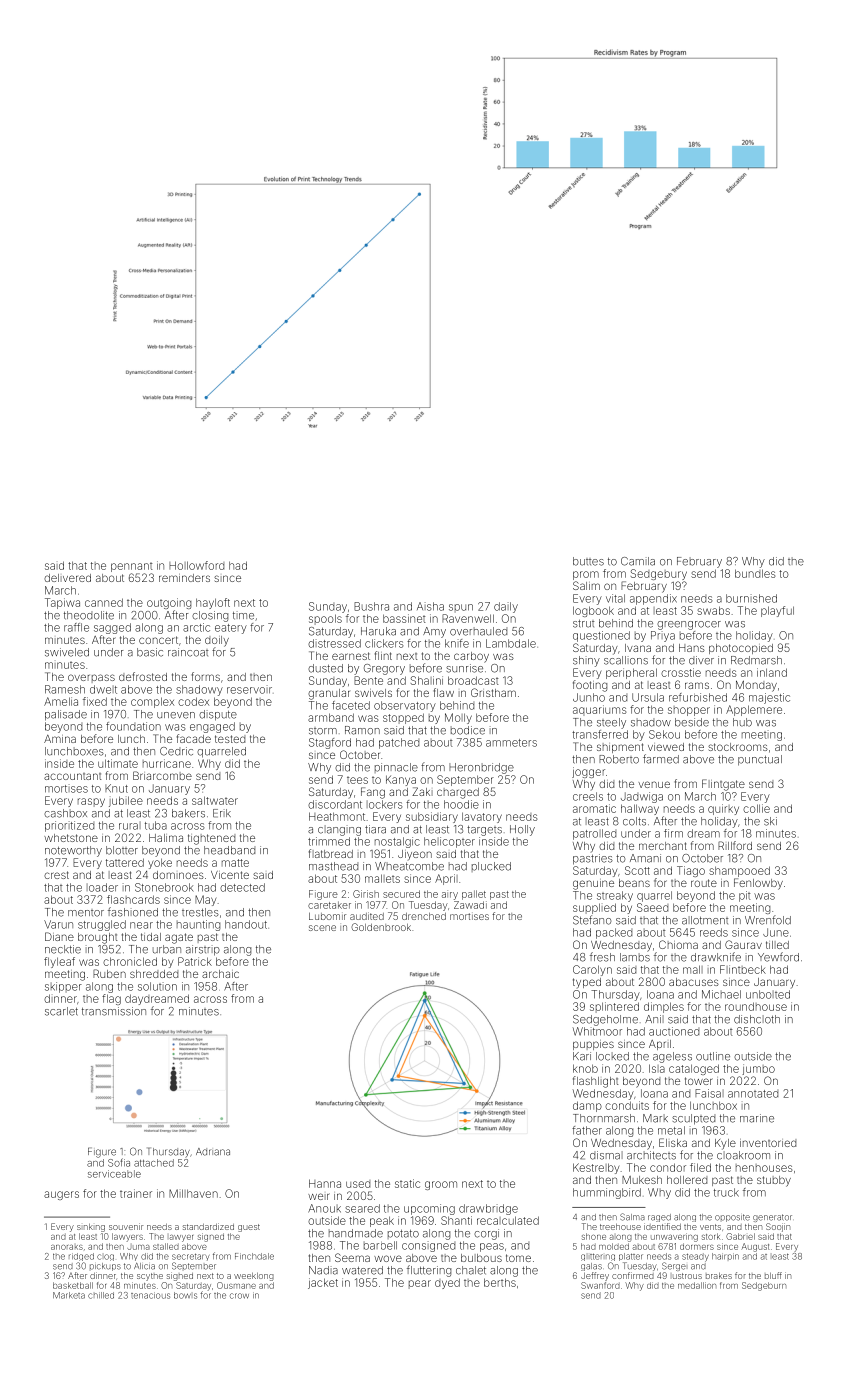  Describe the element at coordinates (242, 887) in the image. I see `detected` at that location.
